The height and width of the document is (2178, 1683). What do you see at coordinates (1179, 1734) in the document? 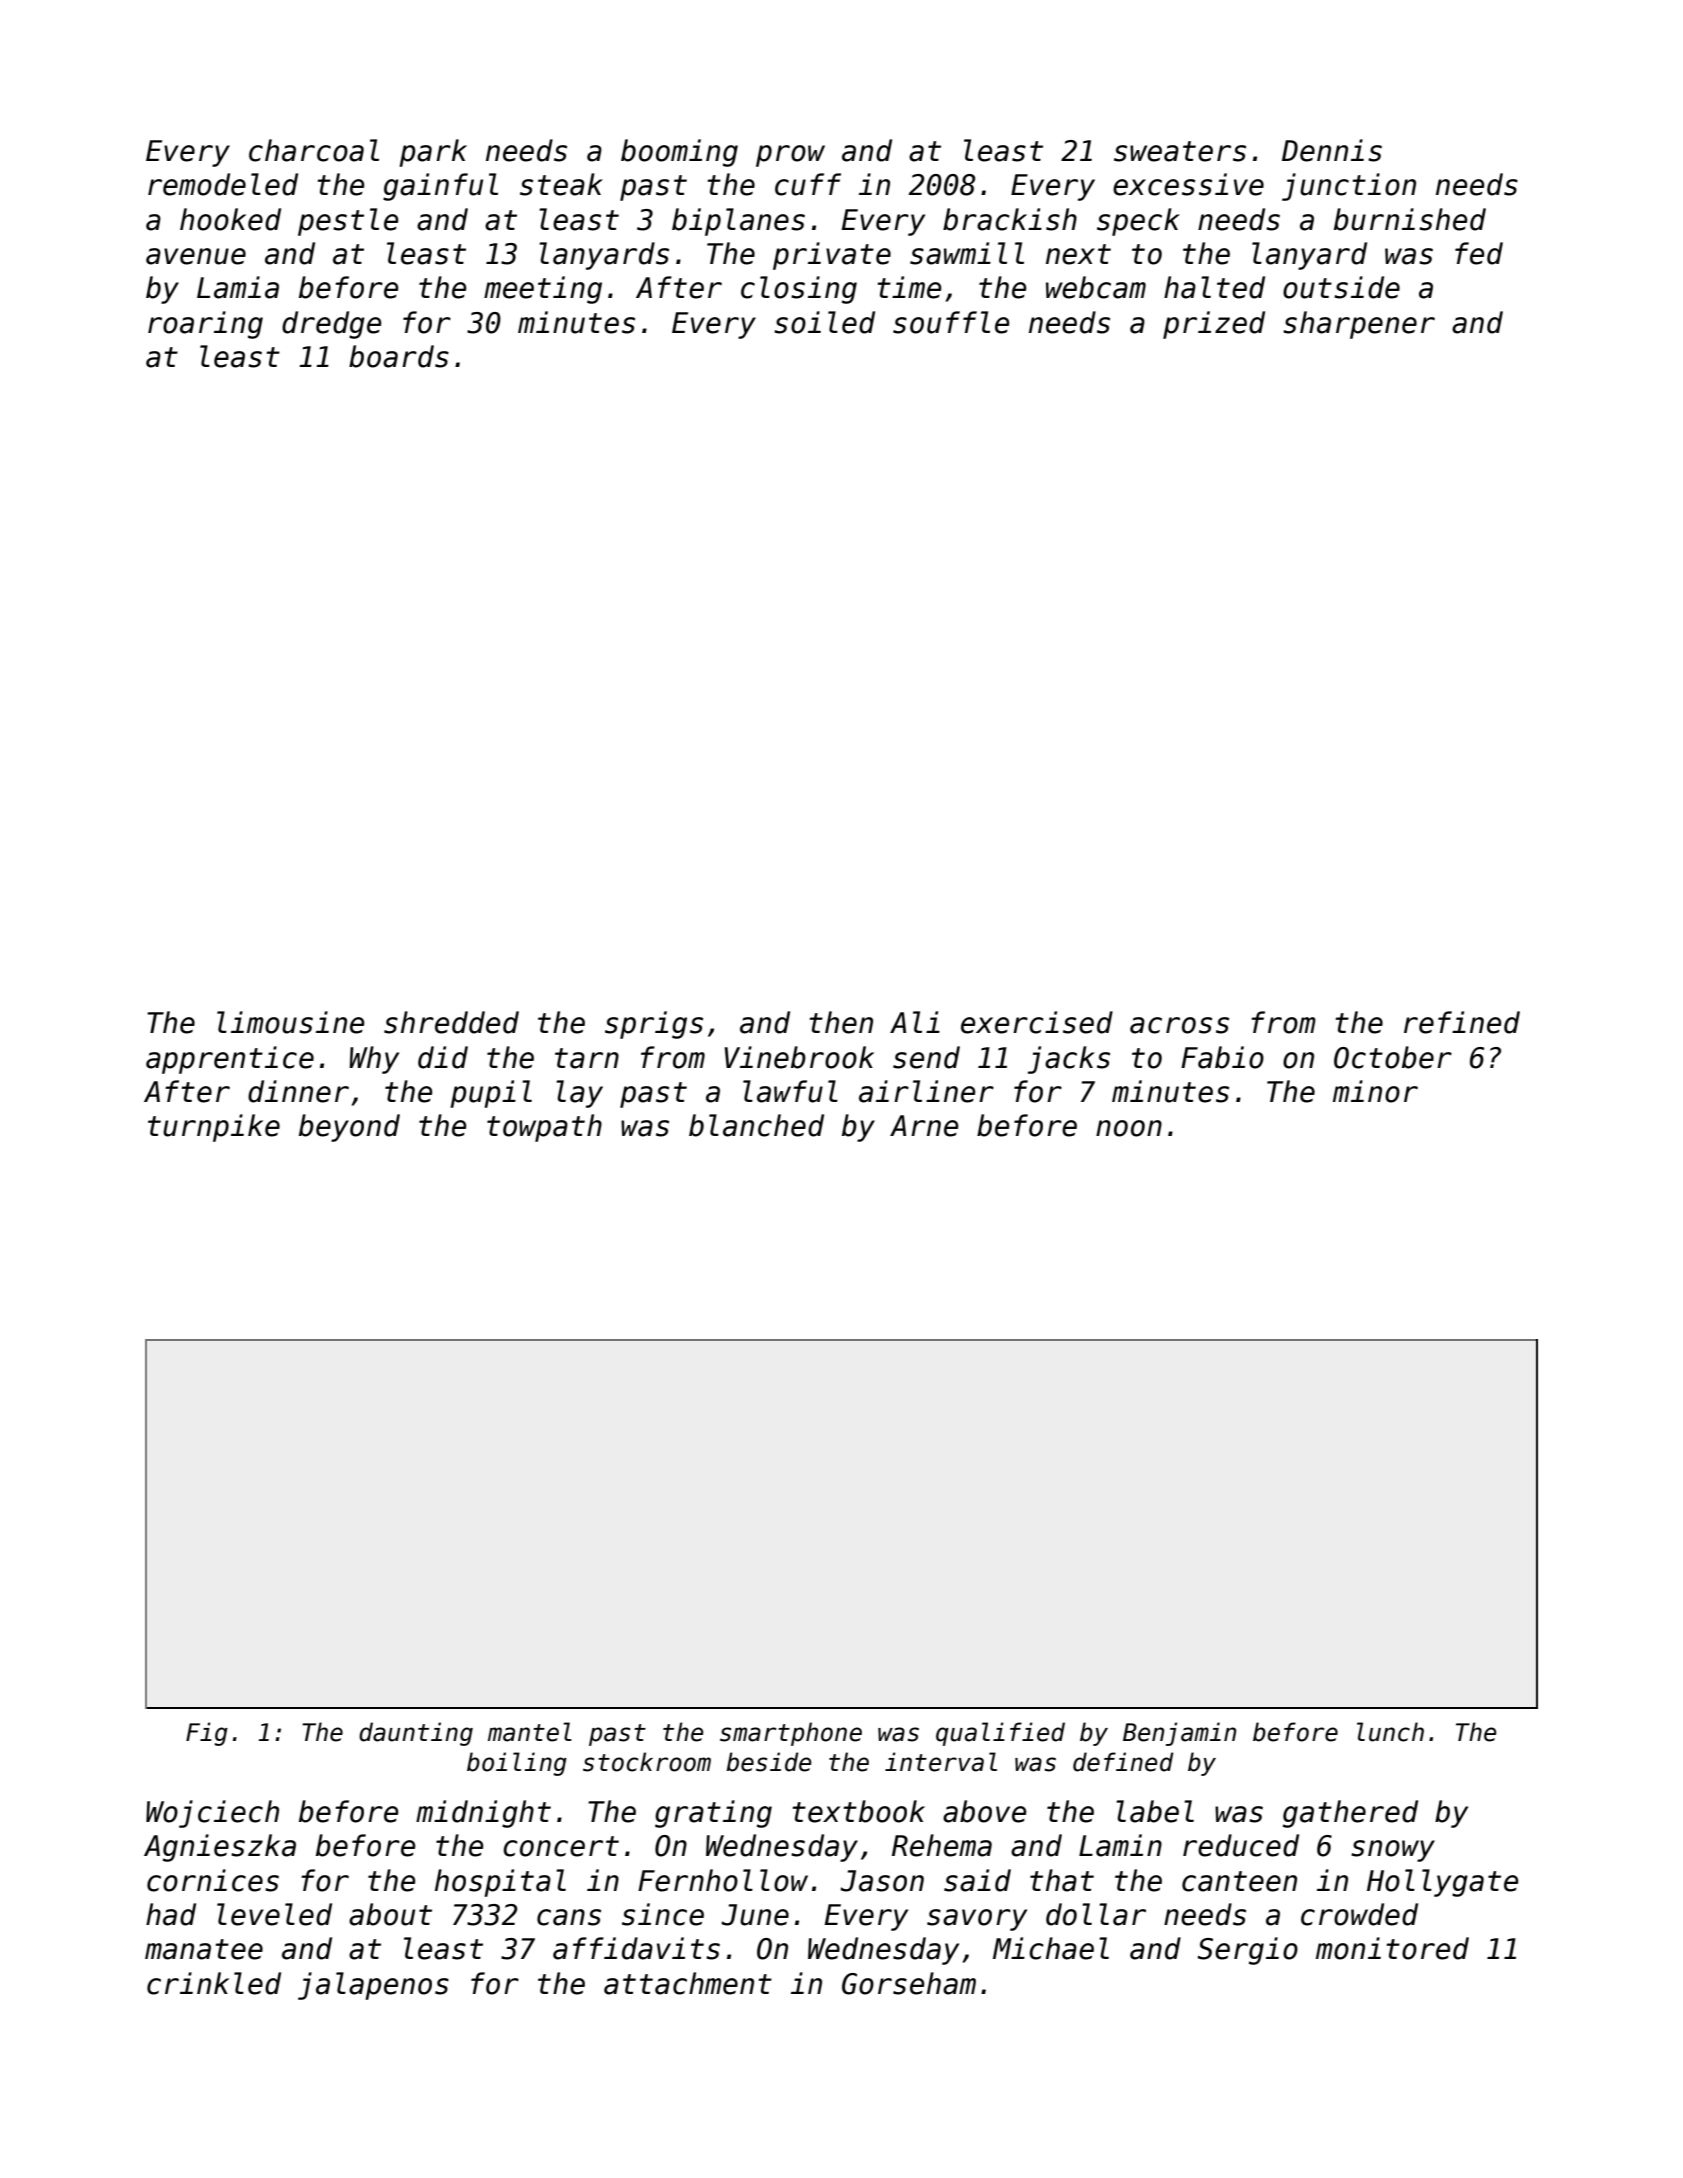
I see `Benjamin` at bounding box center [1179, 1734].
